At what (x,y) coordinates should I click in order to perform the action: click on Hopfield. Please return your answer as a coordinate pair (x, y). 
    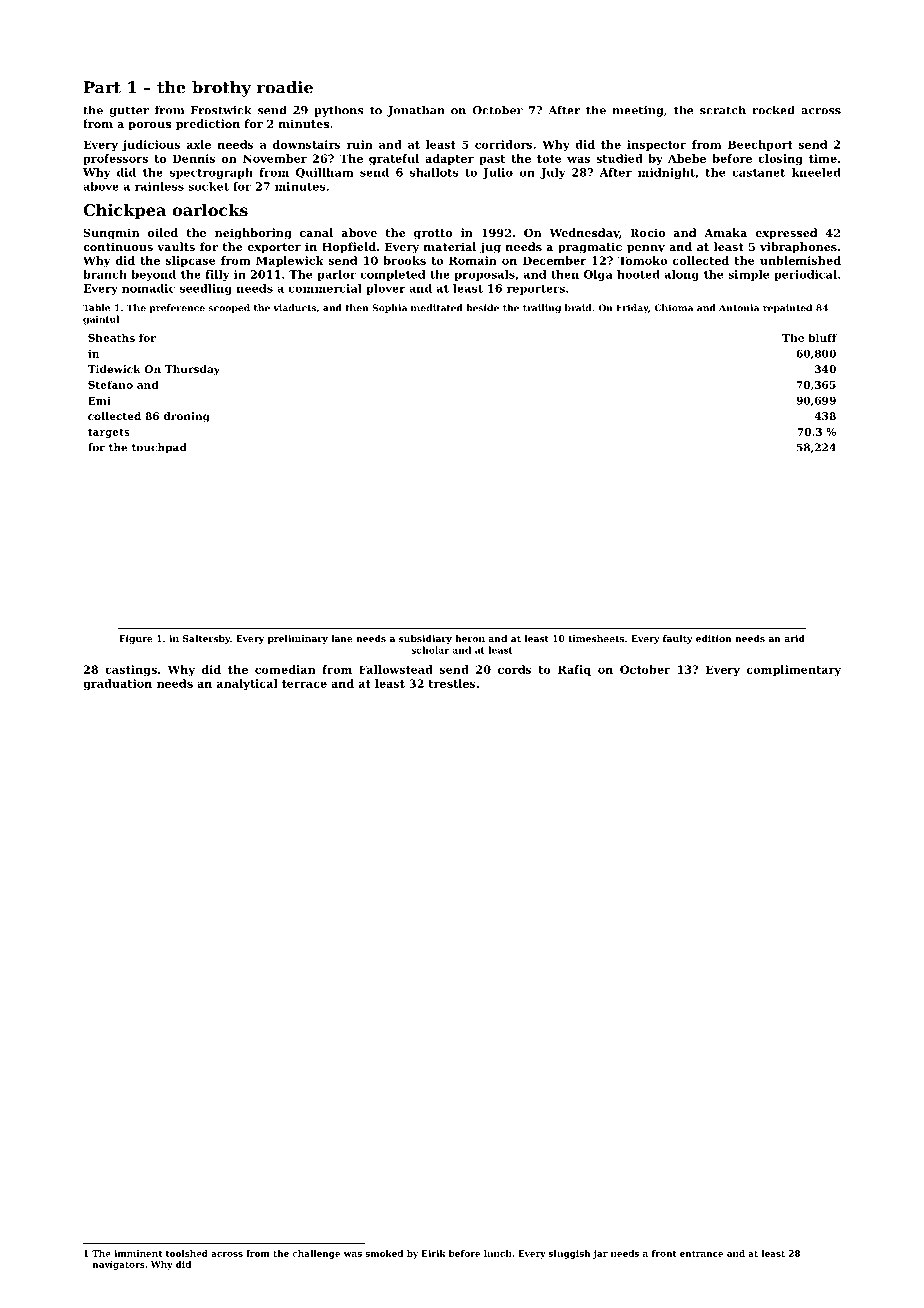
    Looking at the image, I should click on (349, 248).
